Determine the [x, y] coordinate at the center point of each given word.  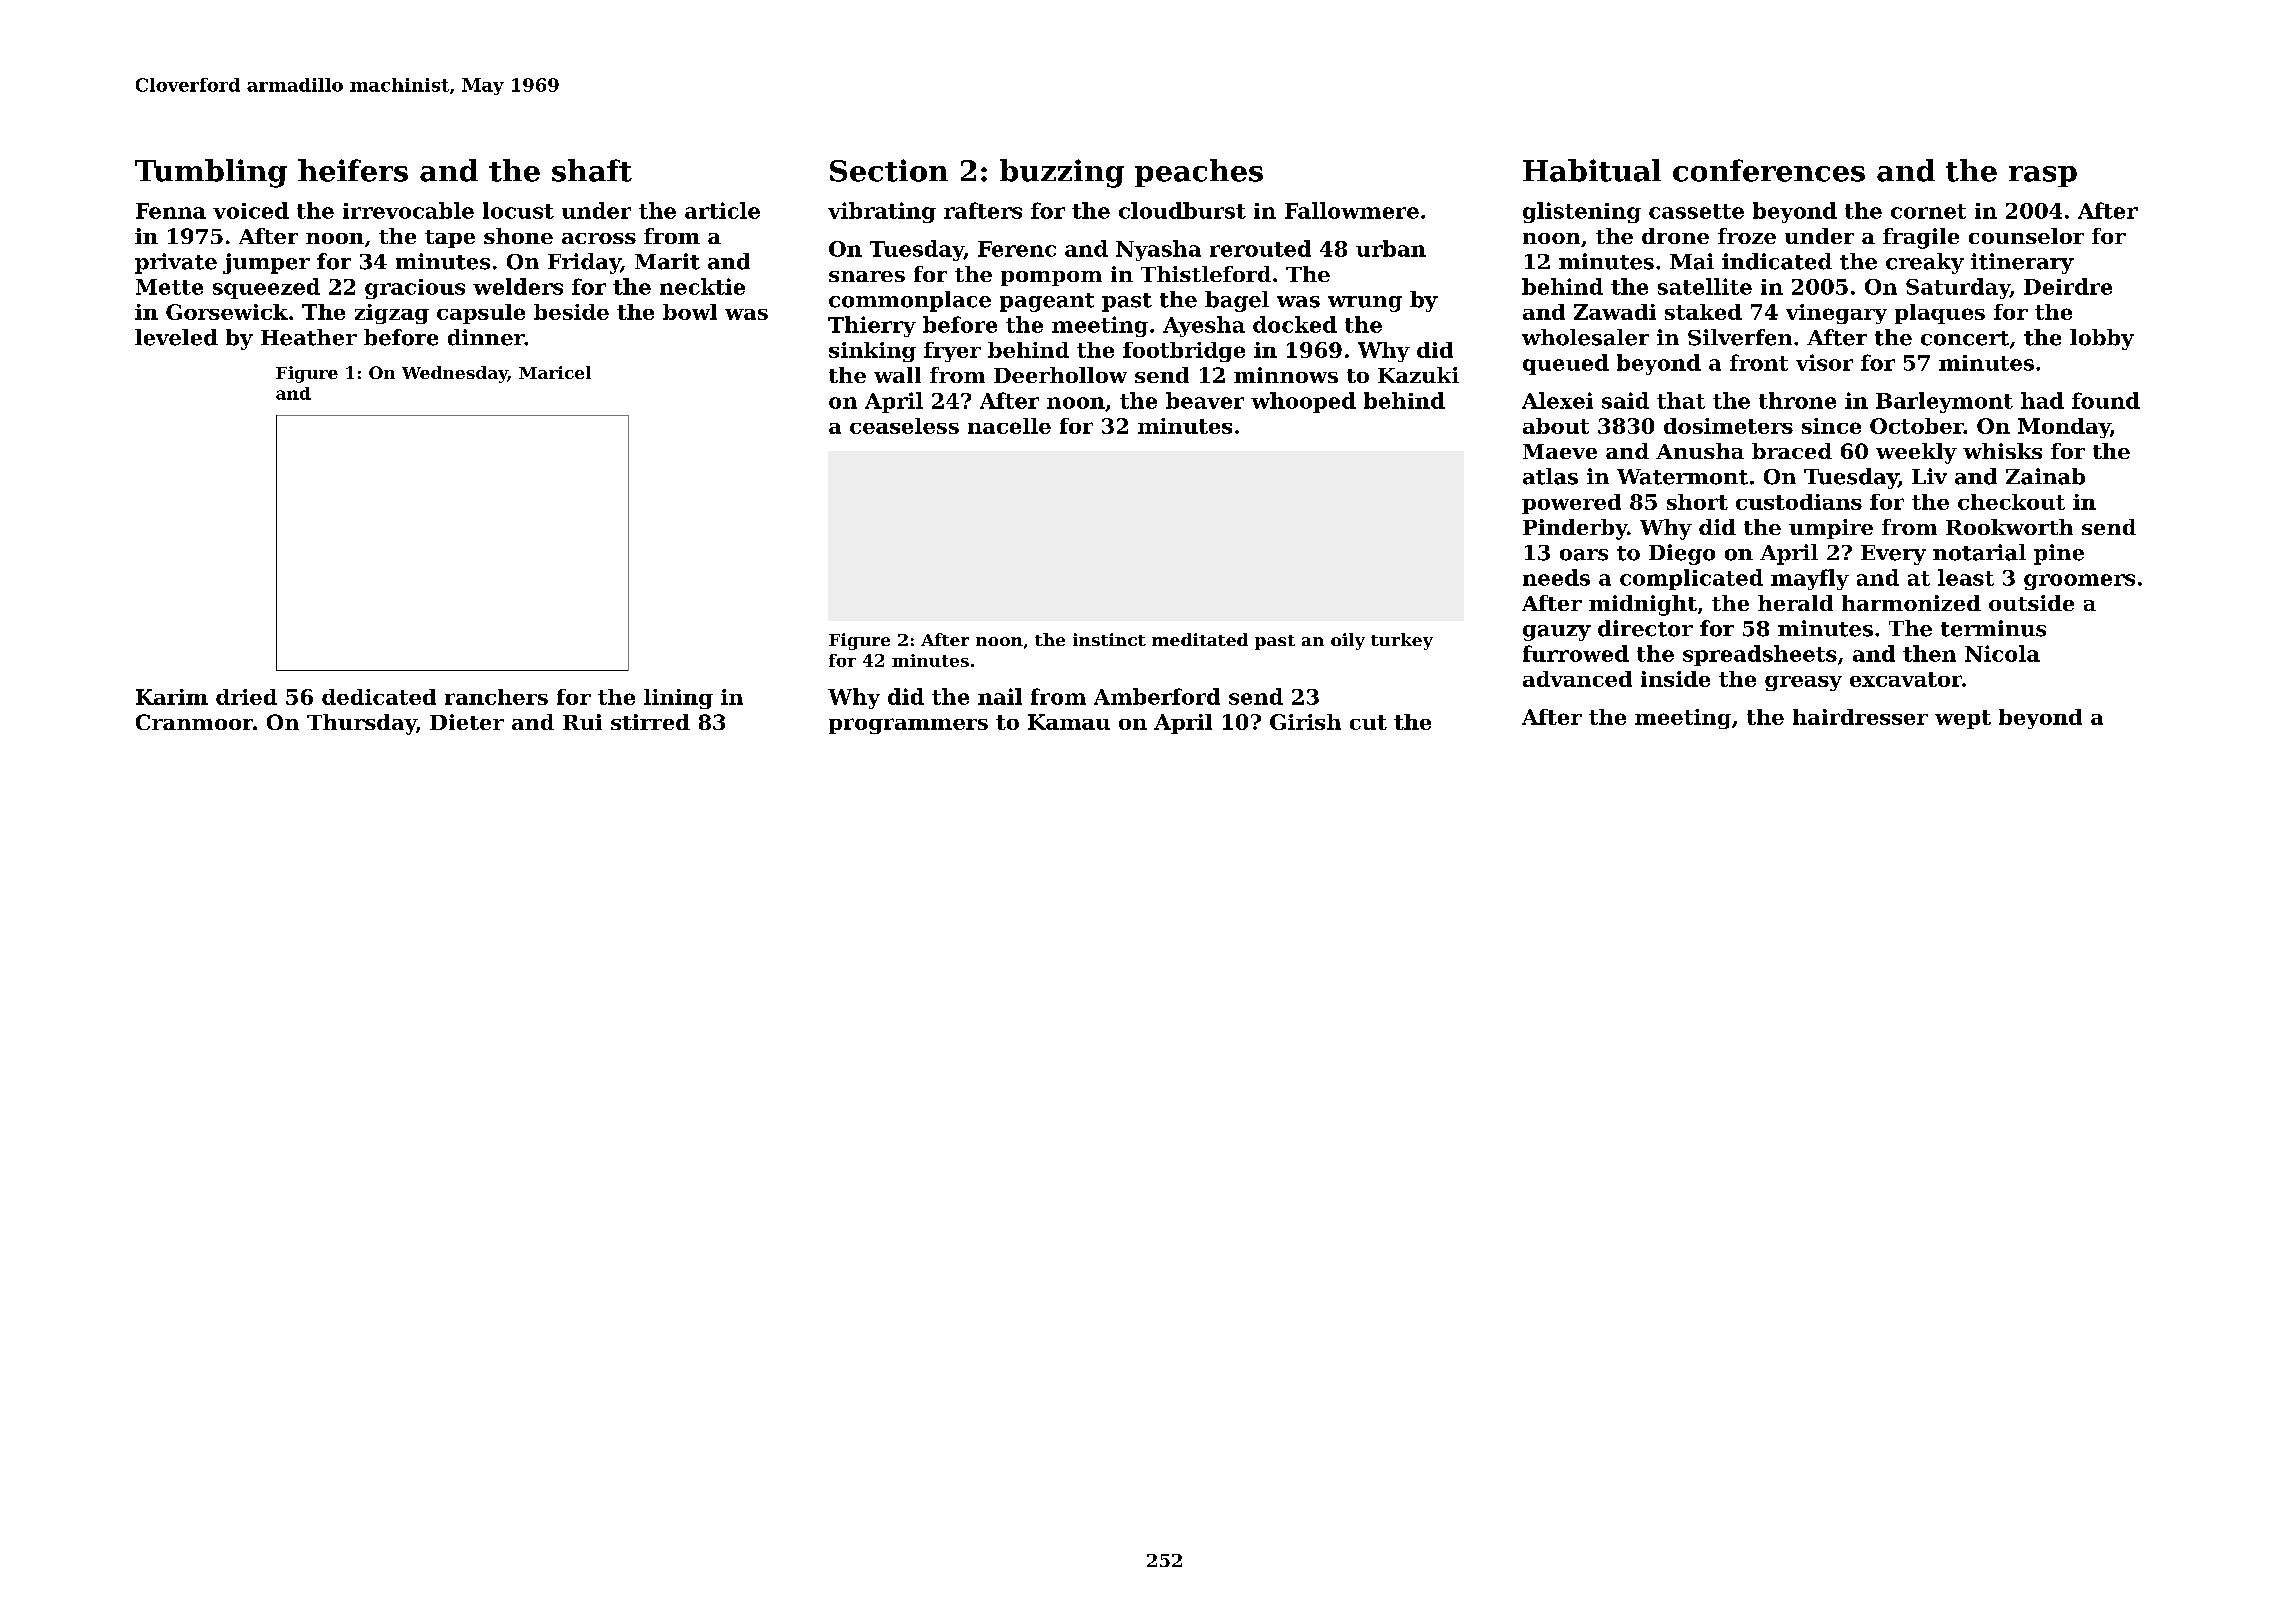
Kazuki [1418, 375]
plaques [1940, 314]
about [1556, 426]
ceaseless [904, 426]
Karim [172, 697]
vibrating [882, 212]
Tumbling [211, 173]
